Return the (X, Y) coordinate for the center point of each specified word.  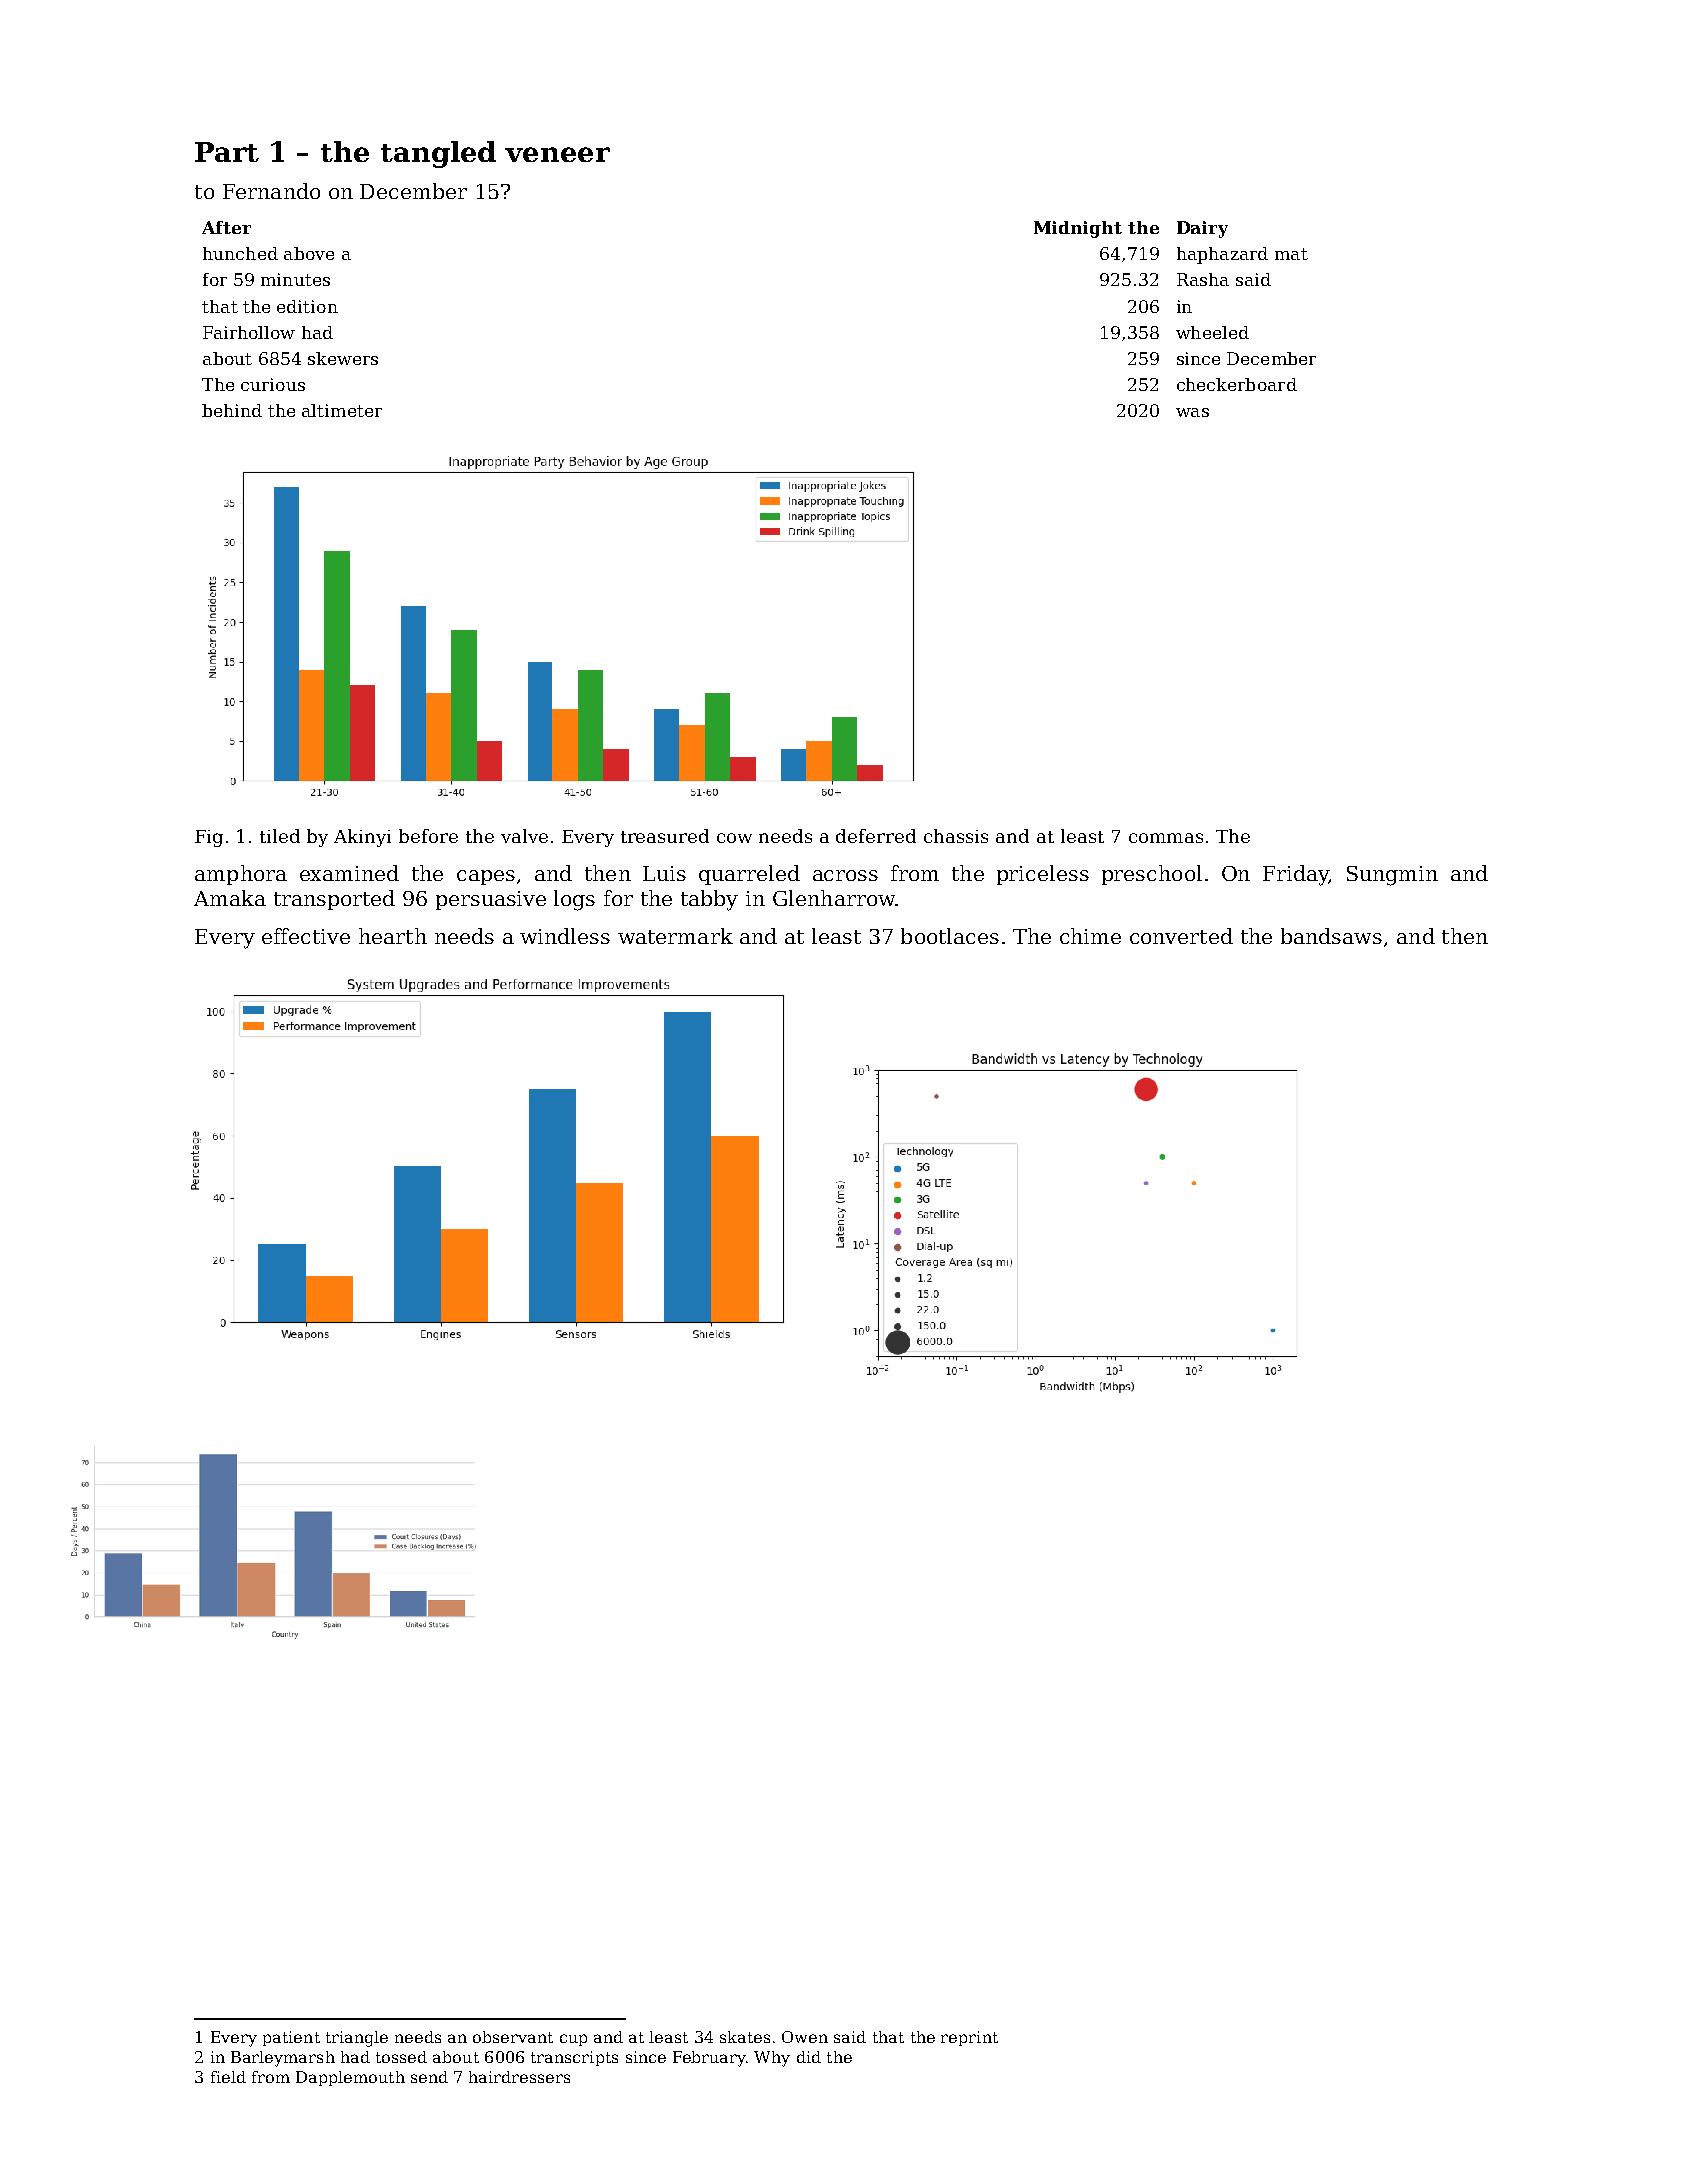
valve (524, 836)
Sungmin (1392, 876)
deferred (876, 836)
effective (306, 936)
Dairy (1202, 229)
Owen (805, 2037)
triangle (357, 2039)
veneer (557, 154)
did (809, 2057)
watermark (675, 936)
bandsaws (1331, 936)
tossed (401, 2057)
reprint (969, 2038)
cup (573, 2040)
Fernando (271, 191)
